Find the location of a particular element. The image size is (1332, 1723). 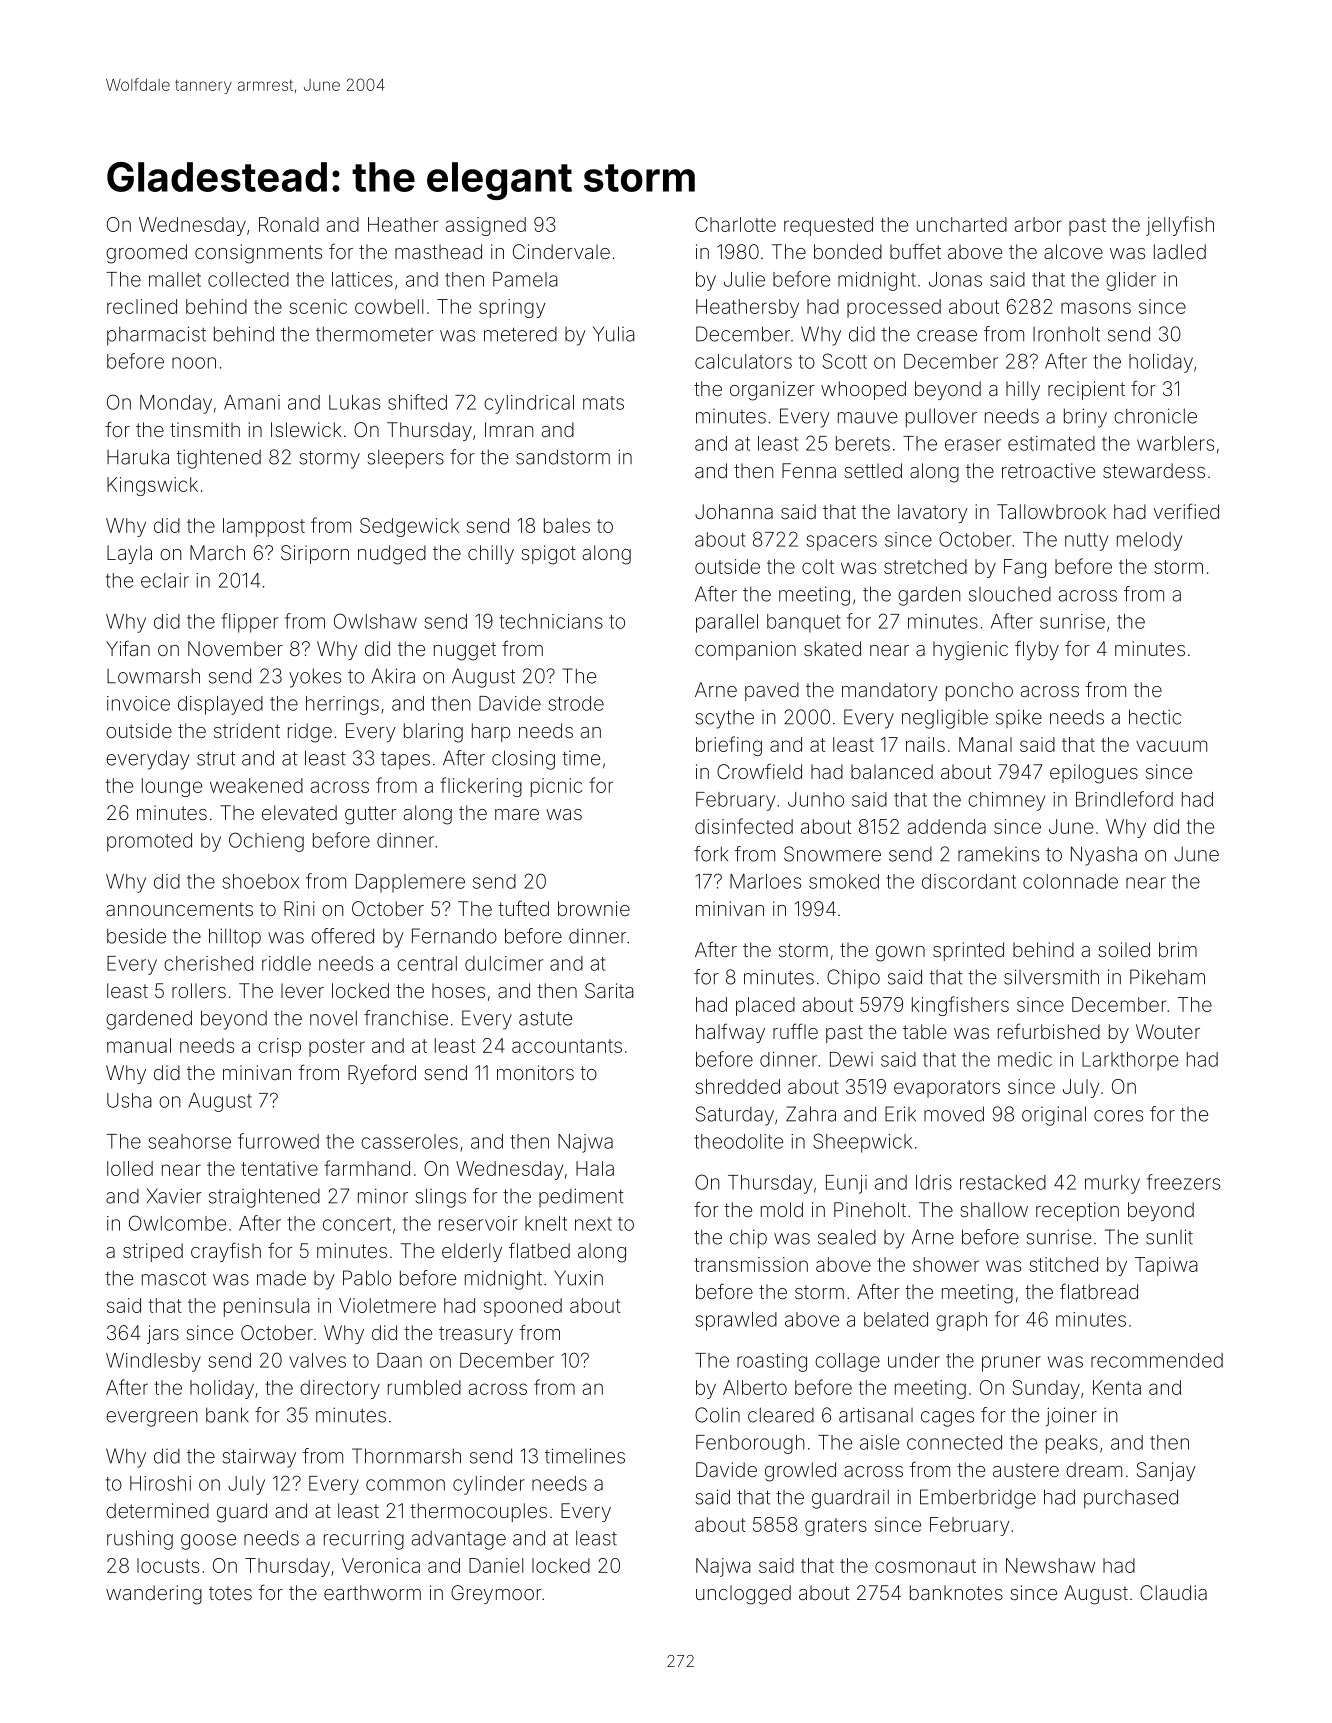

Ronald is located at coordinates (289, 224).
